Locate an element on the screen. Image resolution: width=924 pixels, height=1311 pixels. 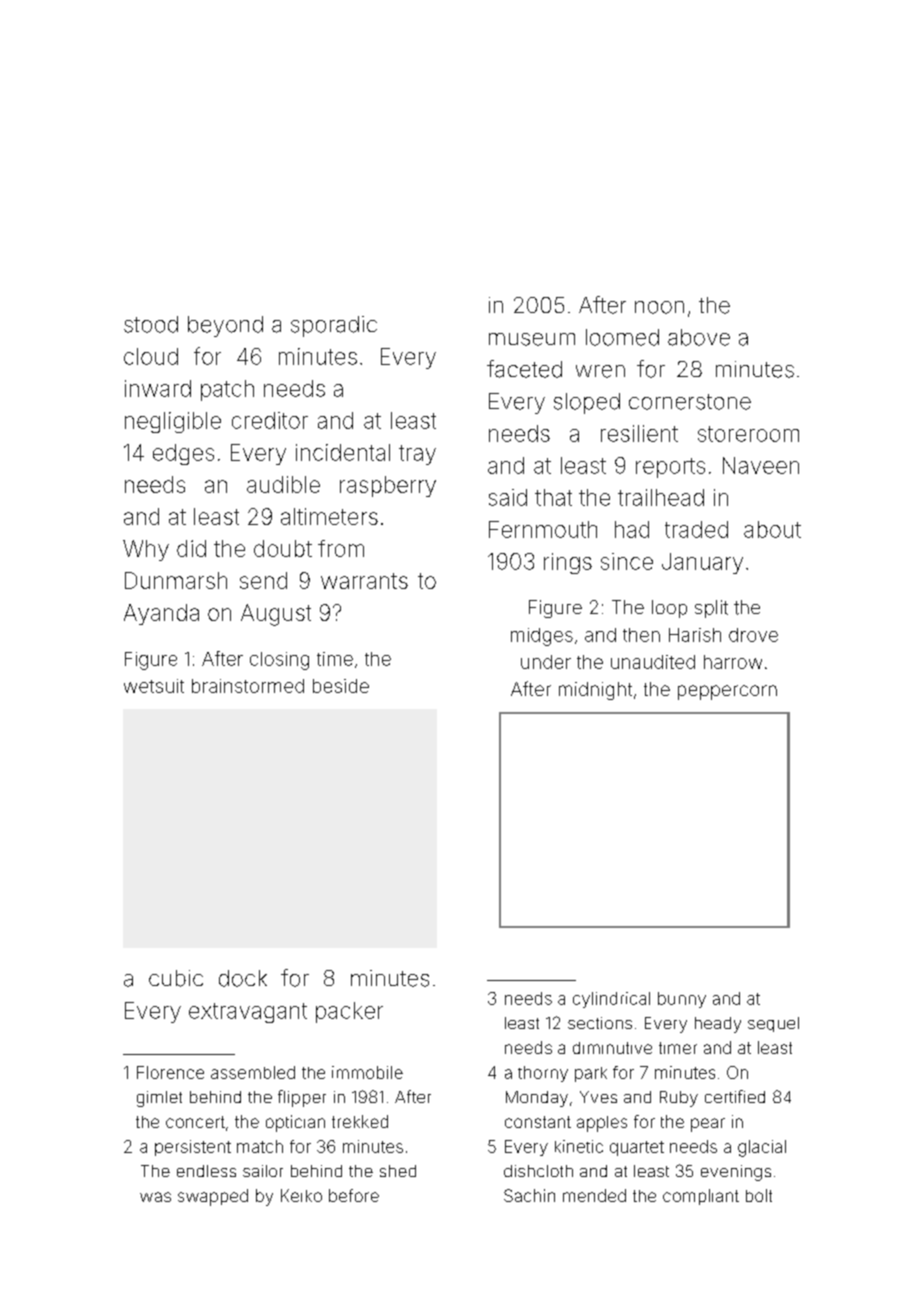
reports is located at coordinates (670, 468).
